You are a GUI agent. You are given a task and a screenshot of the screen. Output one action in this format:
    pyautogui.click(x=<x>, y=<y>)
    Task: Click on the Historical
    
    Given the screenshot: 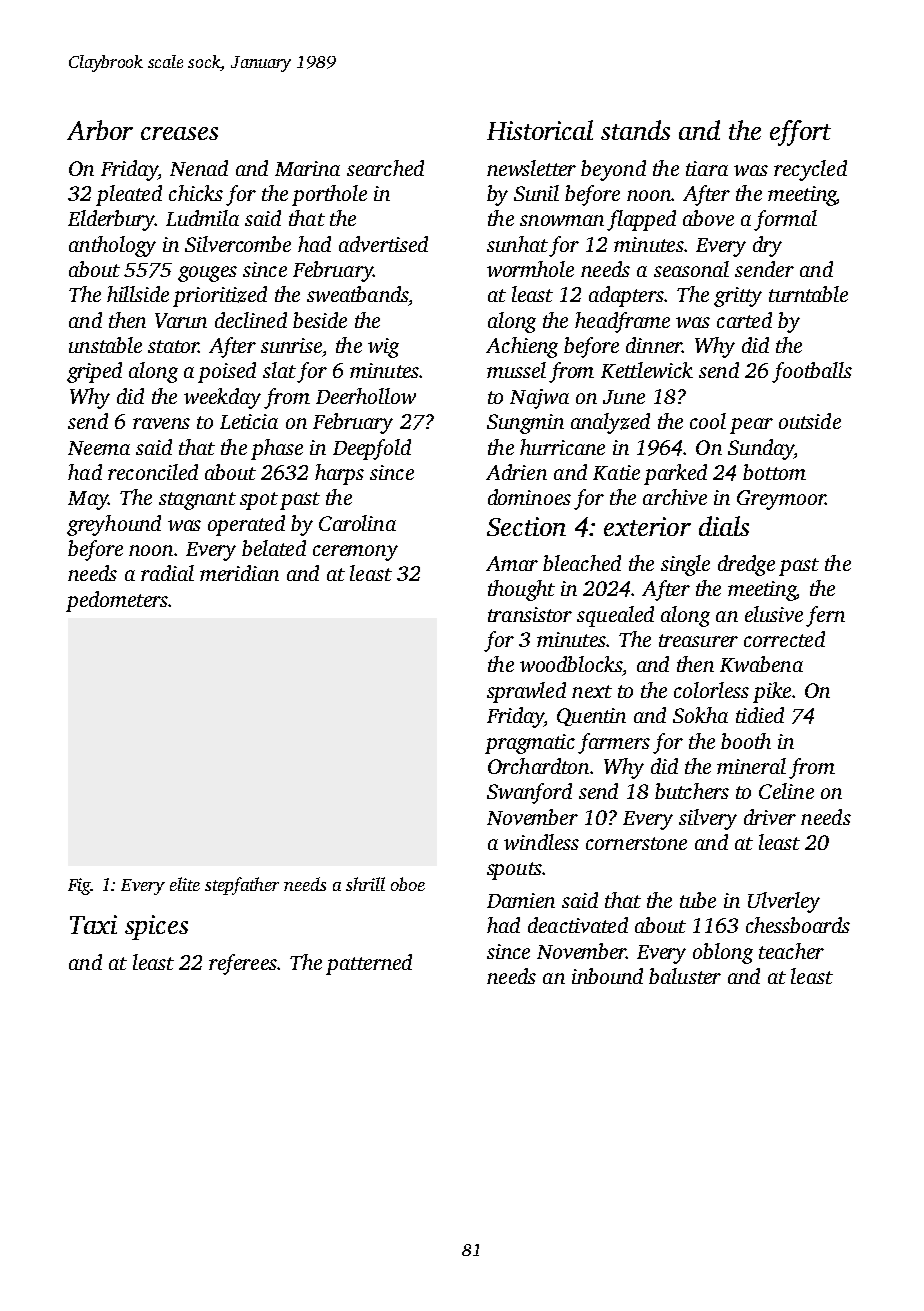 What is the action you would take?
    pyautogui.click(x=540, y=130)
